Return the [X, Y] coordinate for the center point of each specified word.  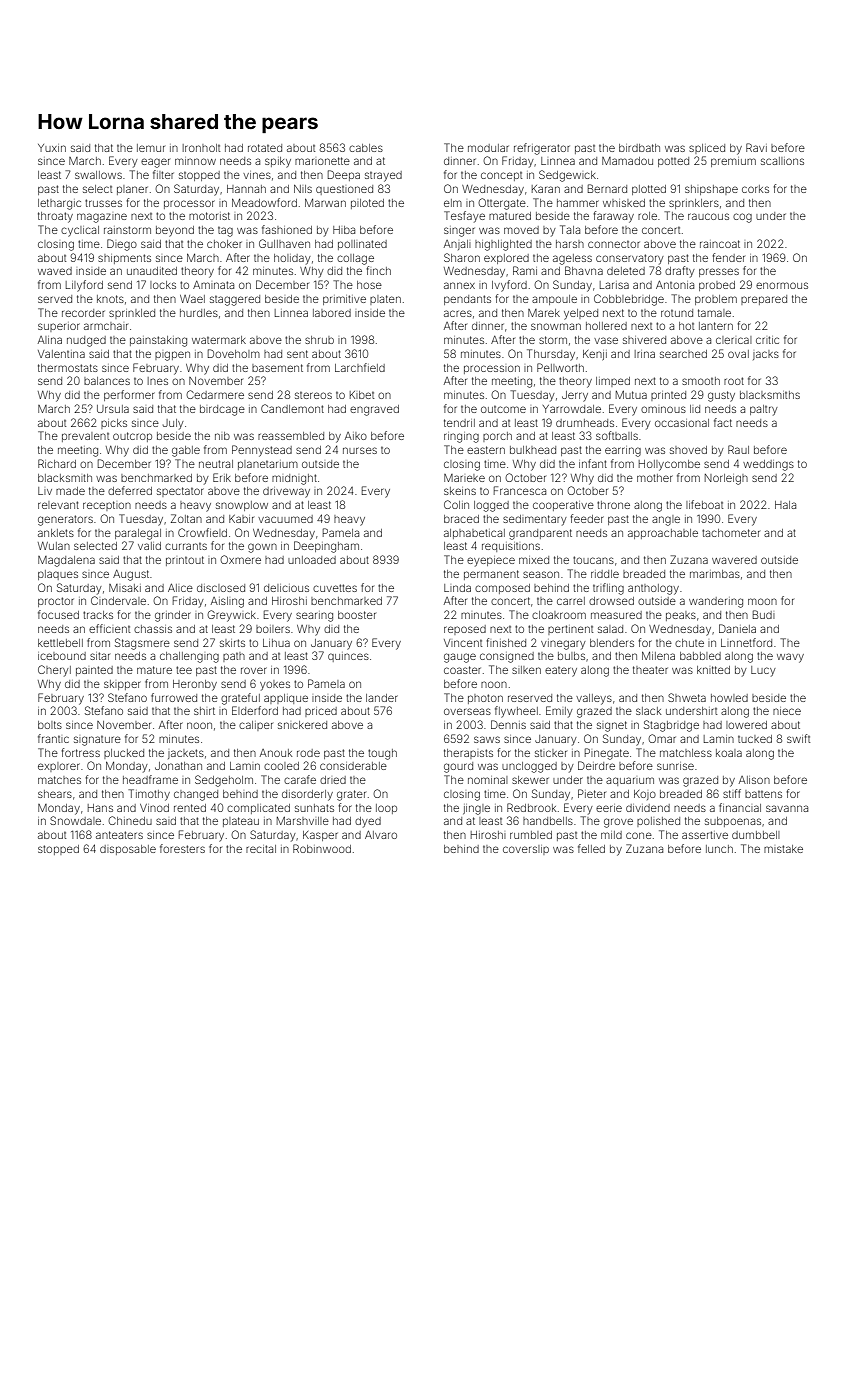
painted [94, 671]
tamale [714, 313]
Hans [100, 808]
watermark [219, 340]
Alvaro [381, 835]
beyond [175, 231]
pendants [467, 300]
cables [366, 148]
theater [650, 670]
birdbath [639, 148]
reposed [465, 630]
